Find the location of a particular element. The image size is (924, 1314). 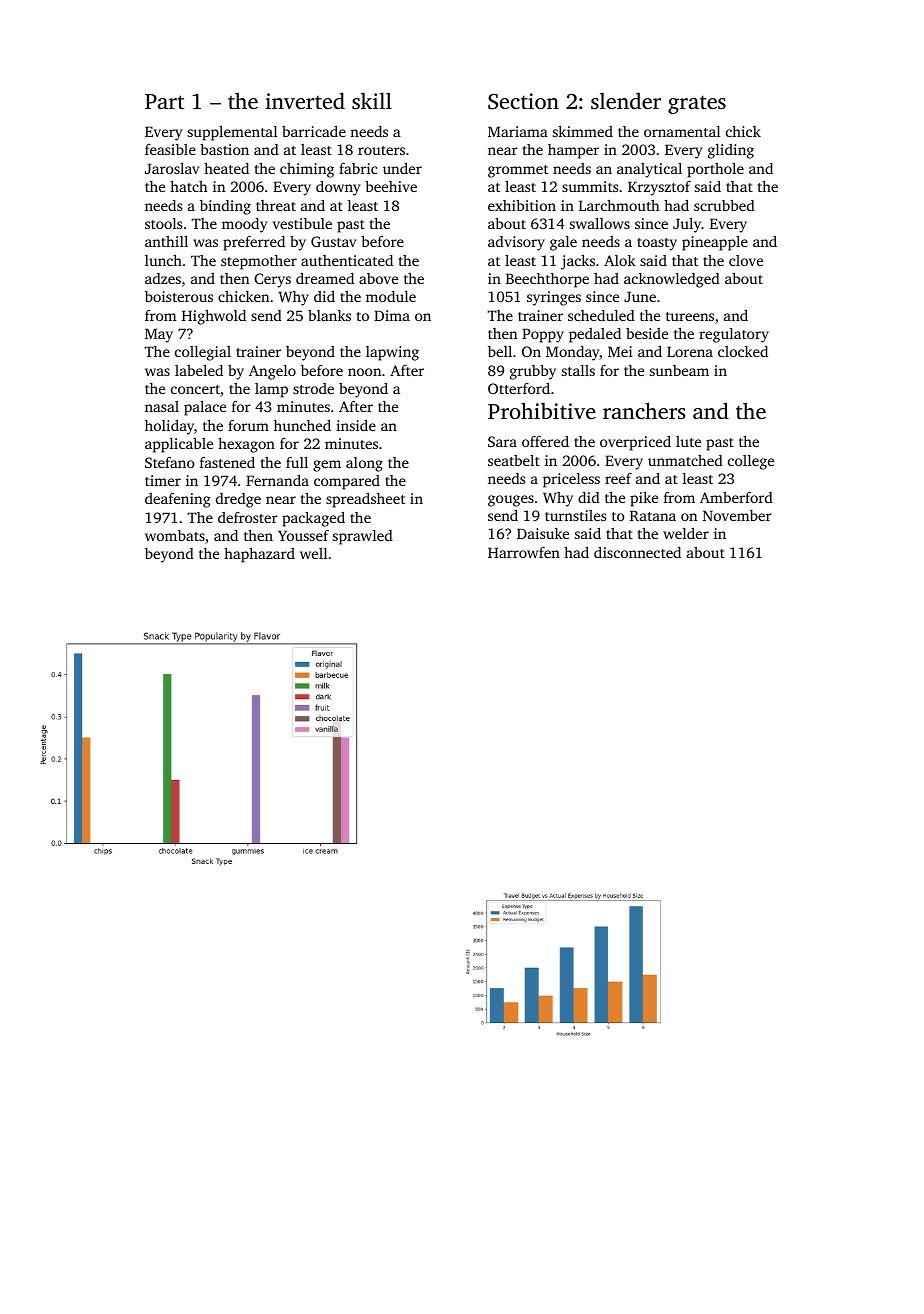

overpriced is located at coordinates (635, 443).
